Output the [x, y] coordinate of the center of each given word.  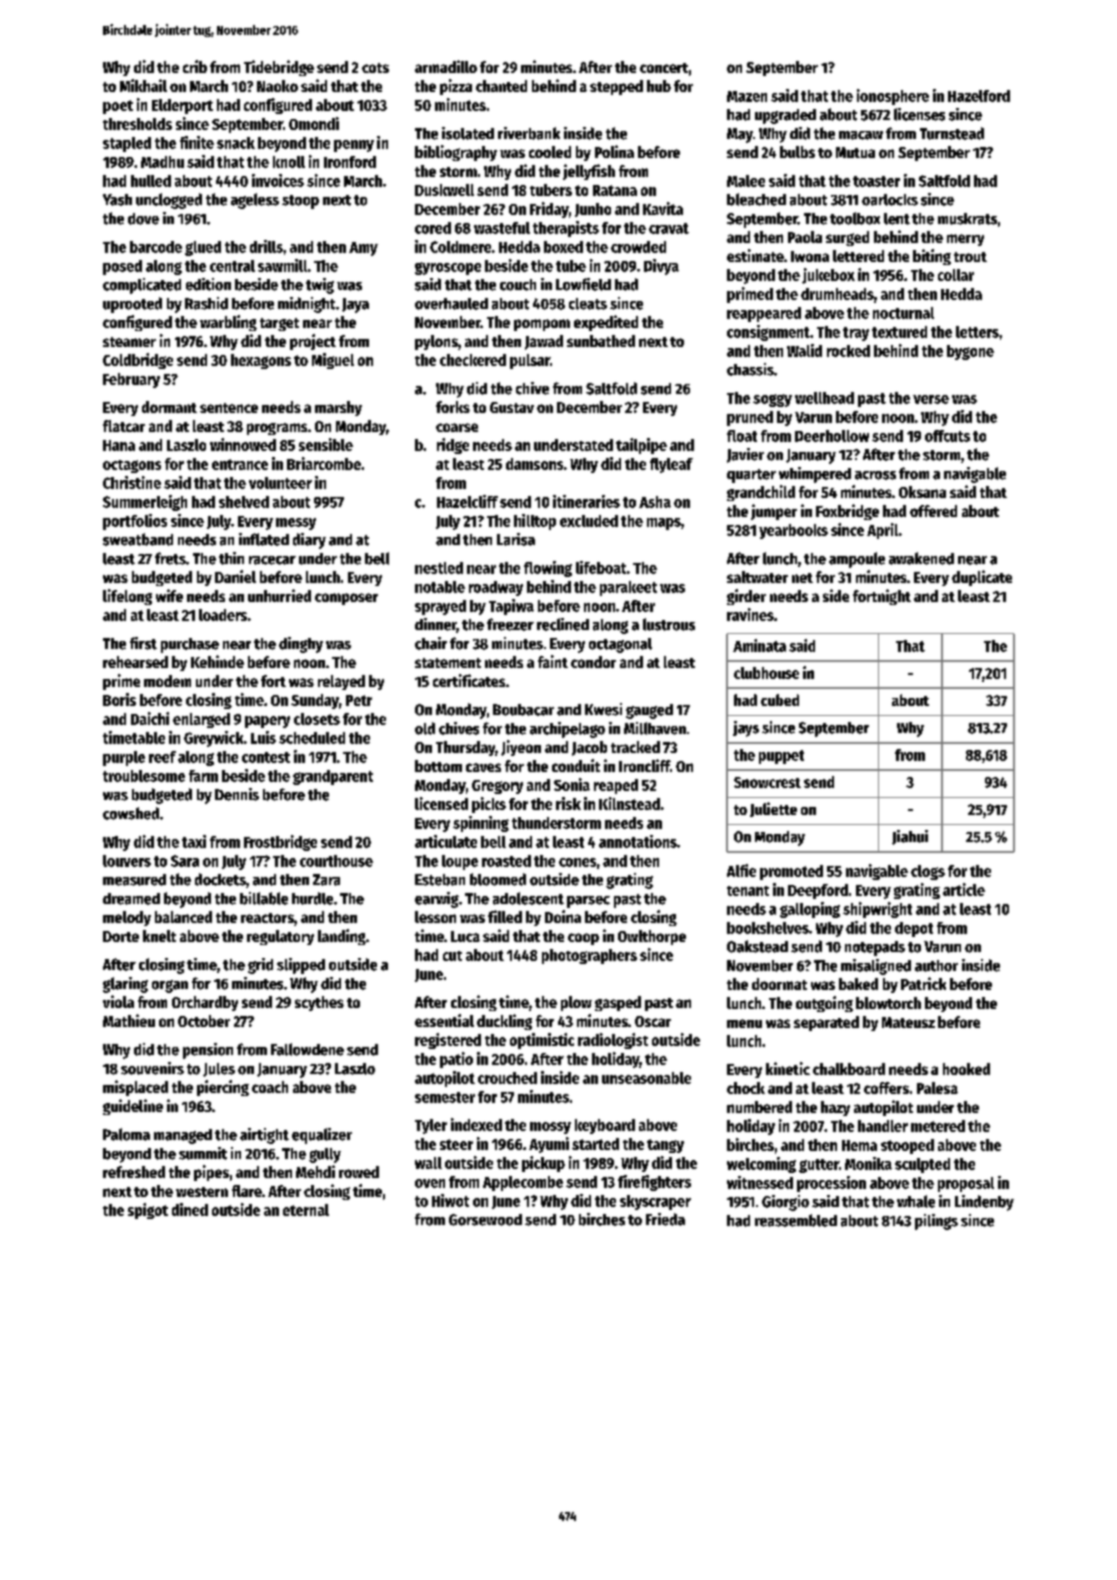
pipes [211, 1173]
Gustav [512, 407]
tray [856, 334]
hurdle [312, 898]
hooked [966, 1069]
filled [505, 916]
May [740, 135]
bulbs [797, 152]
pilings [936, 1222]
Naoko [277, 86]
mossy [550, 1128]
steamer [129, 342]
